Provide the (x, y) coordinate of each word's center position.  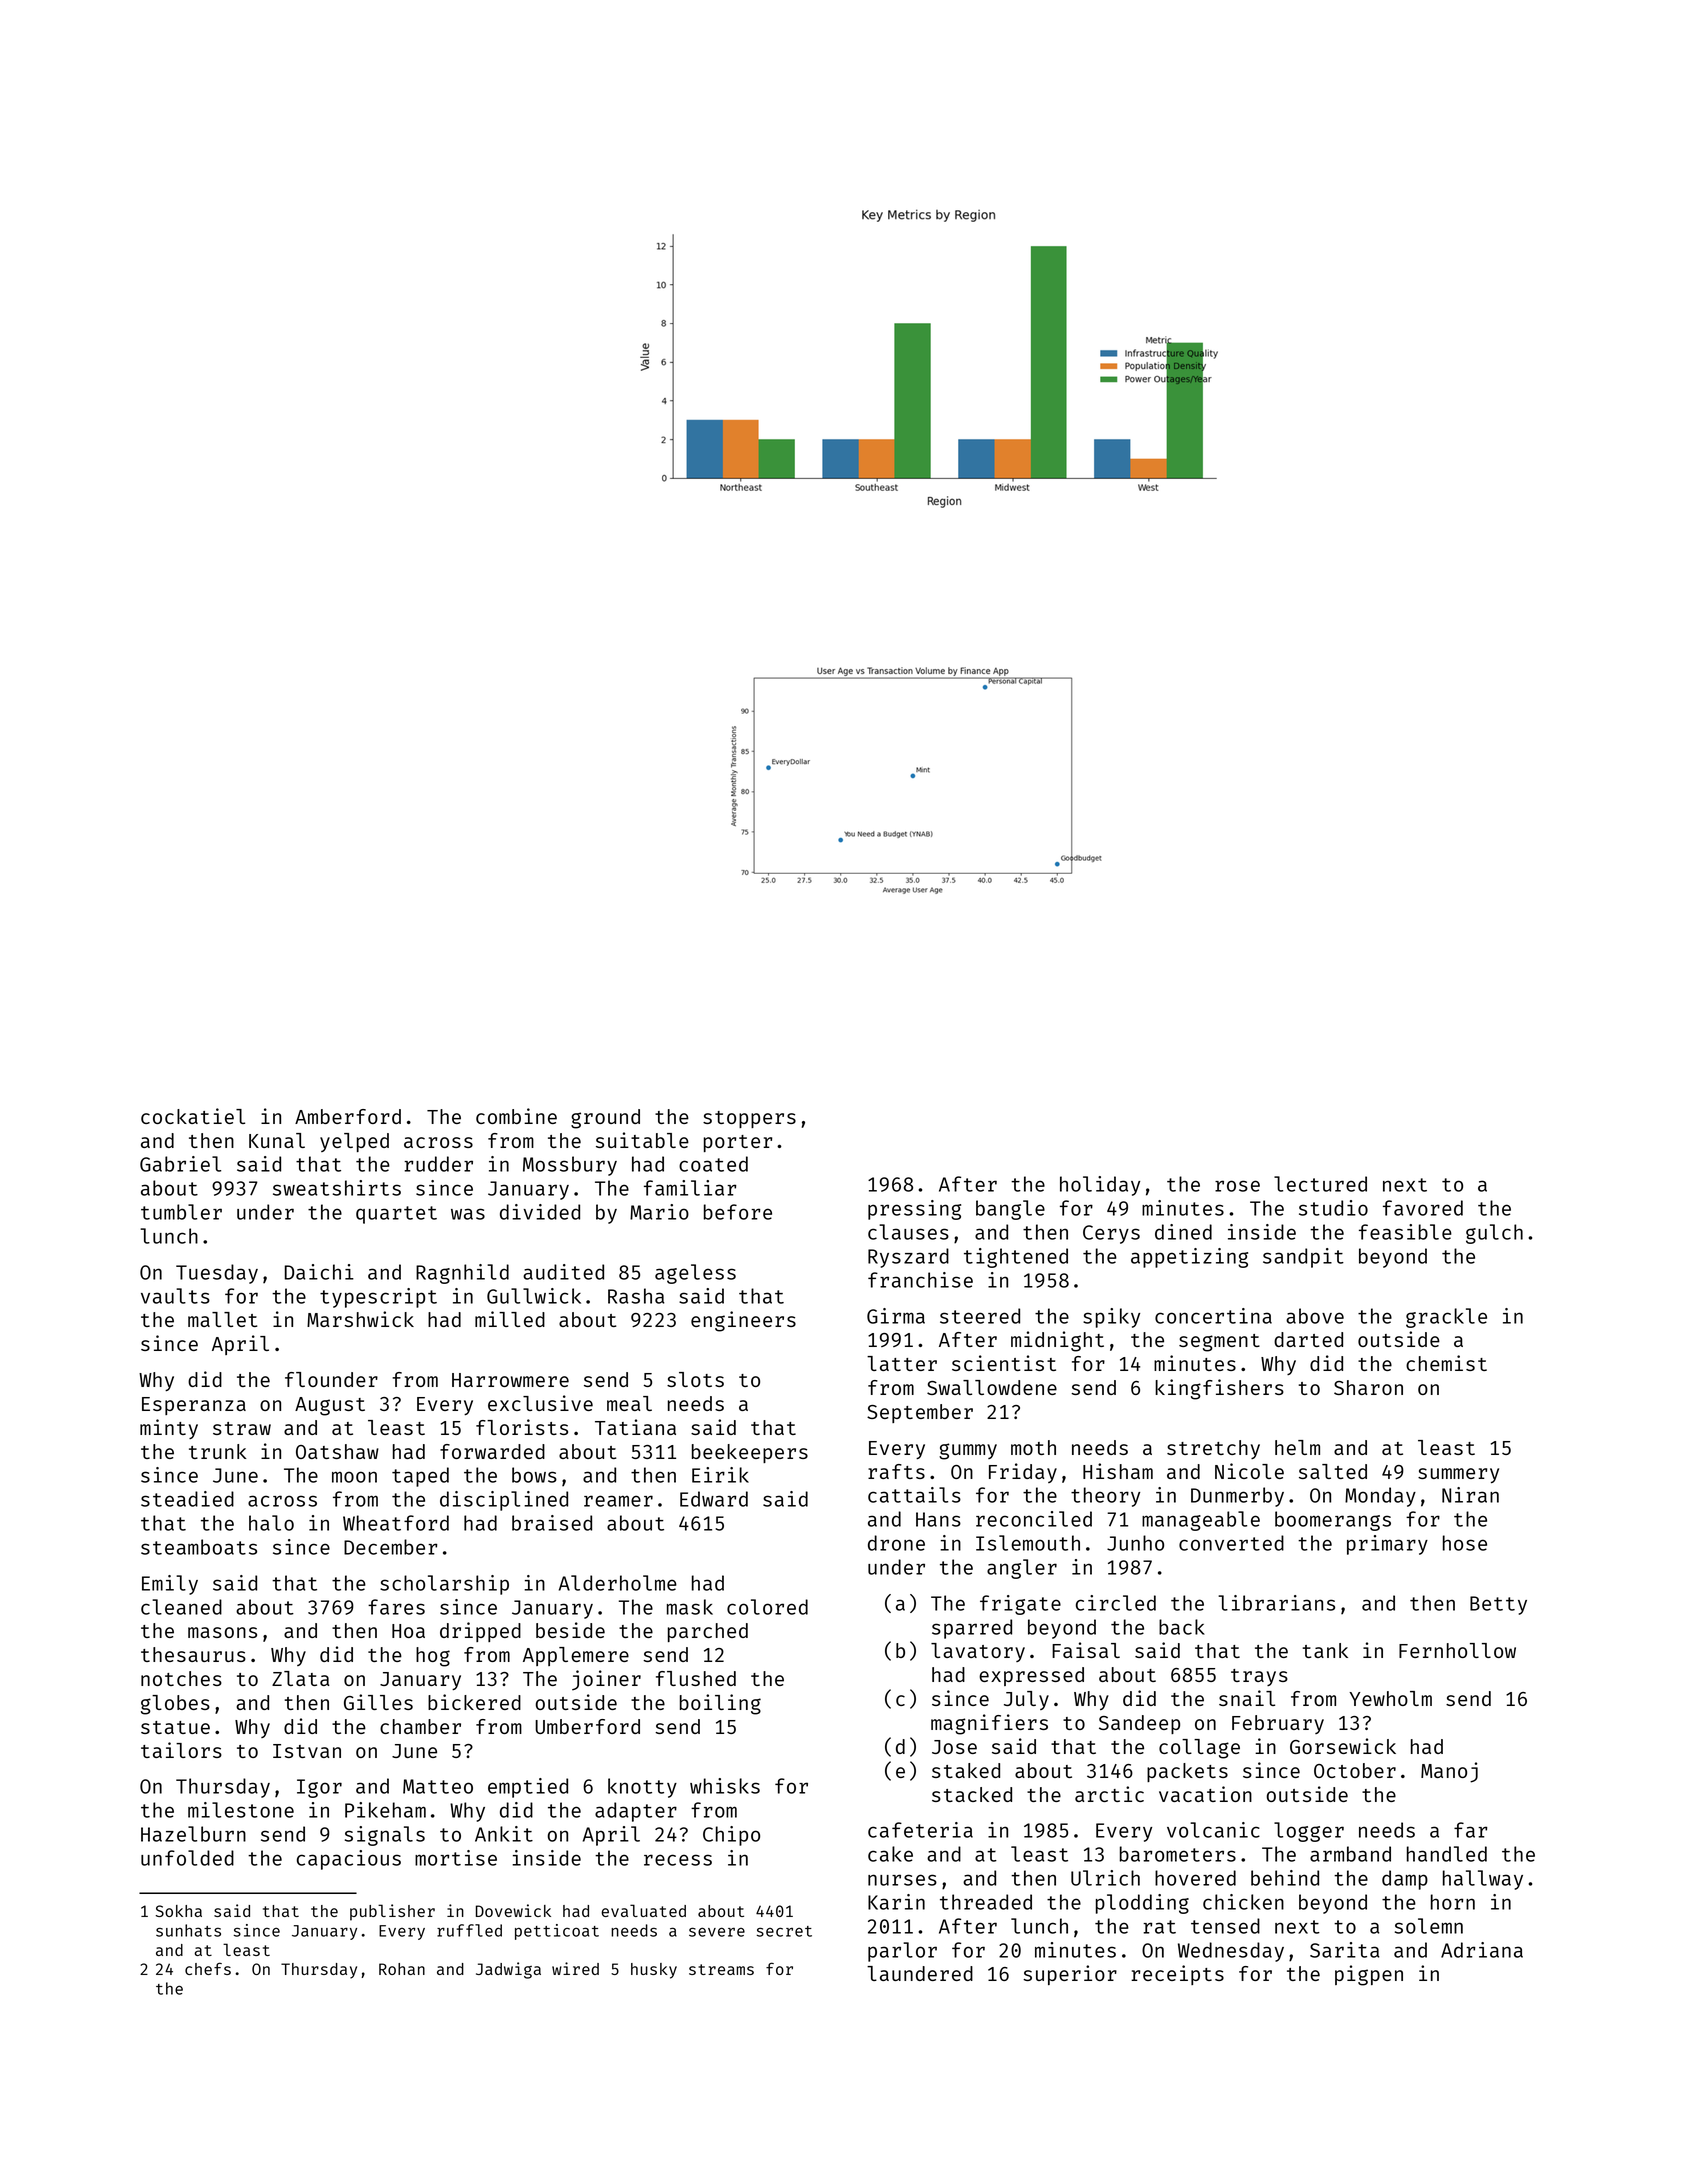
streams (721, 1969)
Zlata (301, 1678)
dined (1183, 1232)
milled (510, 1319)
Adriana (1482, 1950)
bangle (1010, 1210)
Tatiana (635, 1427)
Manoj (1449, 1772)
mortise (456, 1858)
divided (540, 1212)
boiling (720, 1704)
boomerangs (1333, 1521)
